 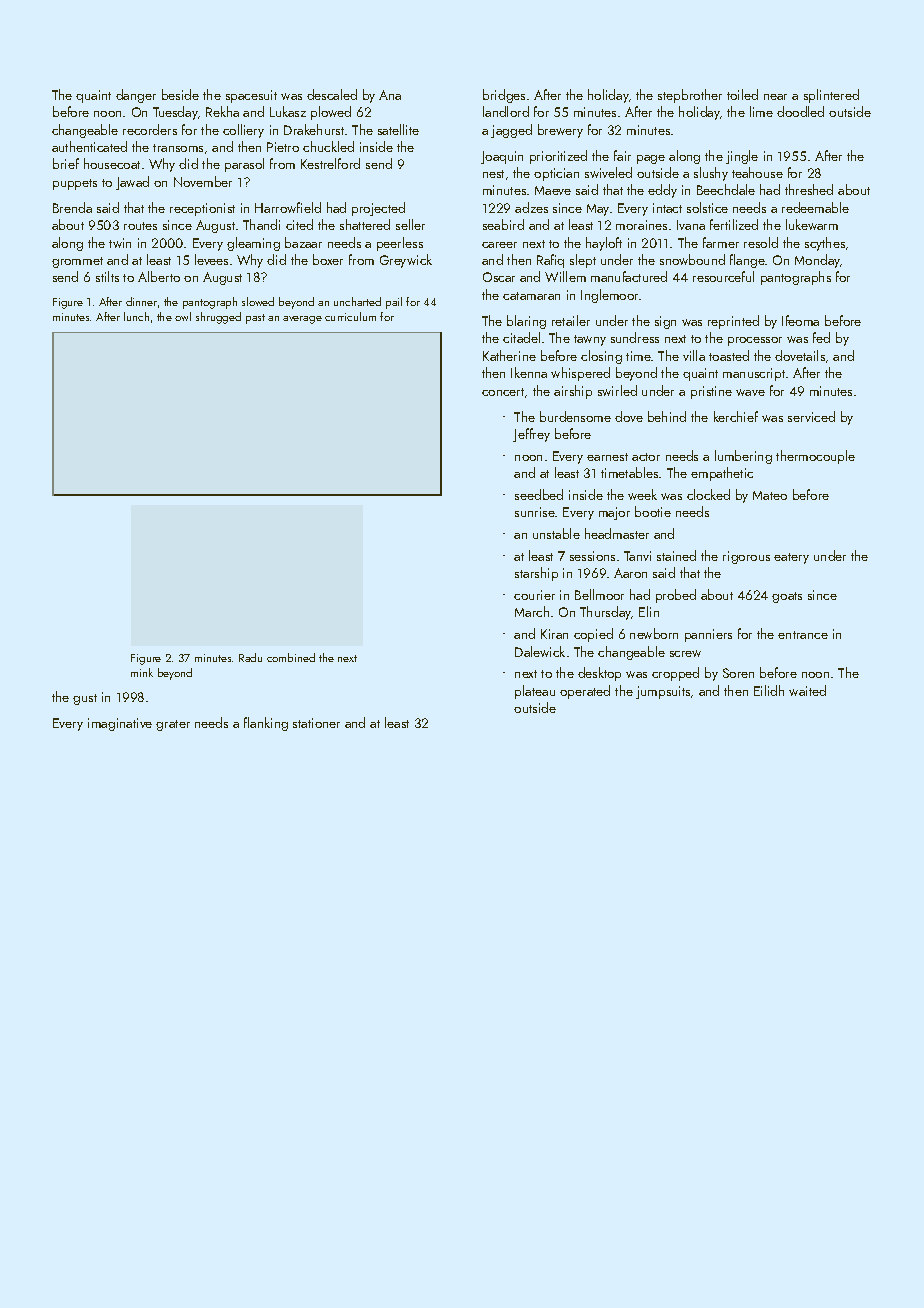 I want to click on imaginative, so click(x=120, y=724).
